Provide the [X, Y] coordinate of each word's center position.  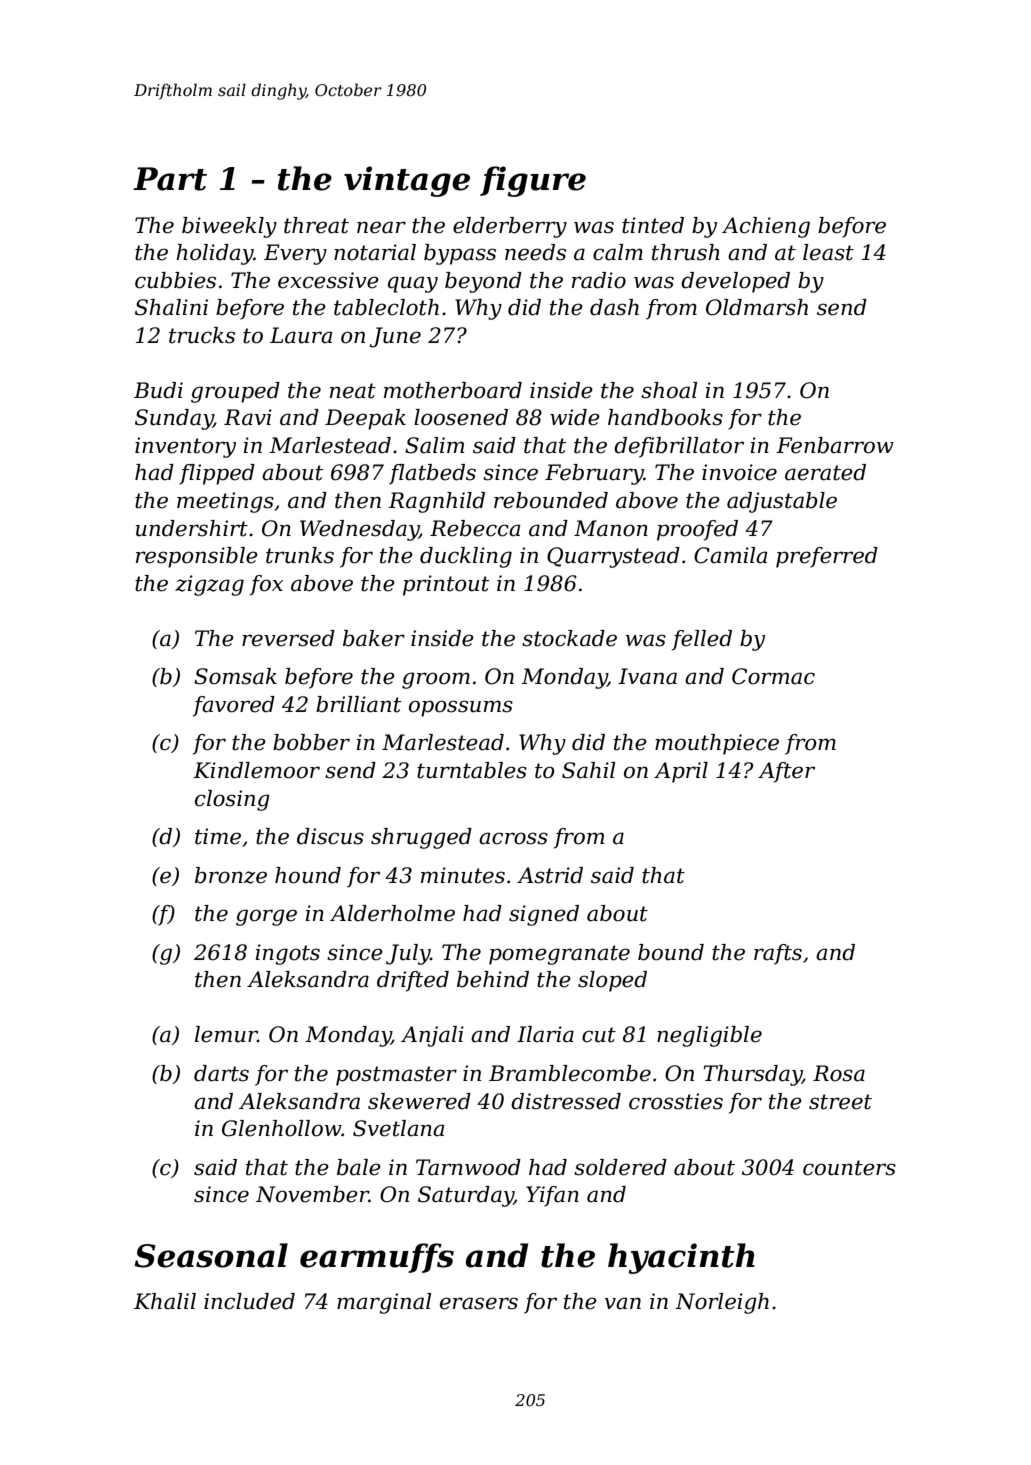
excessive [328, 280]
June [395, 337]
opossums [461, 708]
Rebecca [475, 528]
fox [266, 585]
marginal [384, 1303]
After [786, 772]
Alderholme [392, 913]
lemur [226, 1034]
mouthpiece [717, 744]
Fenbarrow [835, 445]
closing [232, 800]
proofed [697, 530]
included [249, 1301]
